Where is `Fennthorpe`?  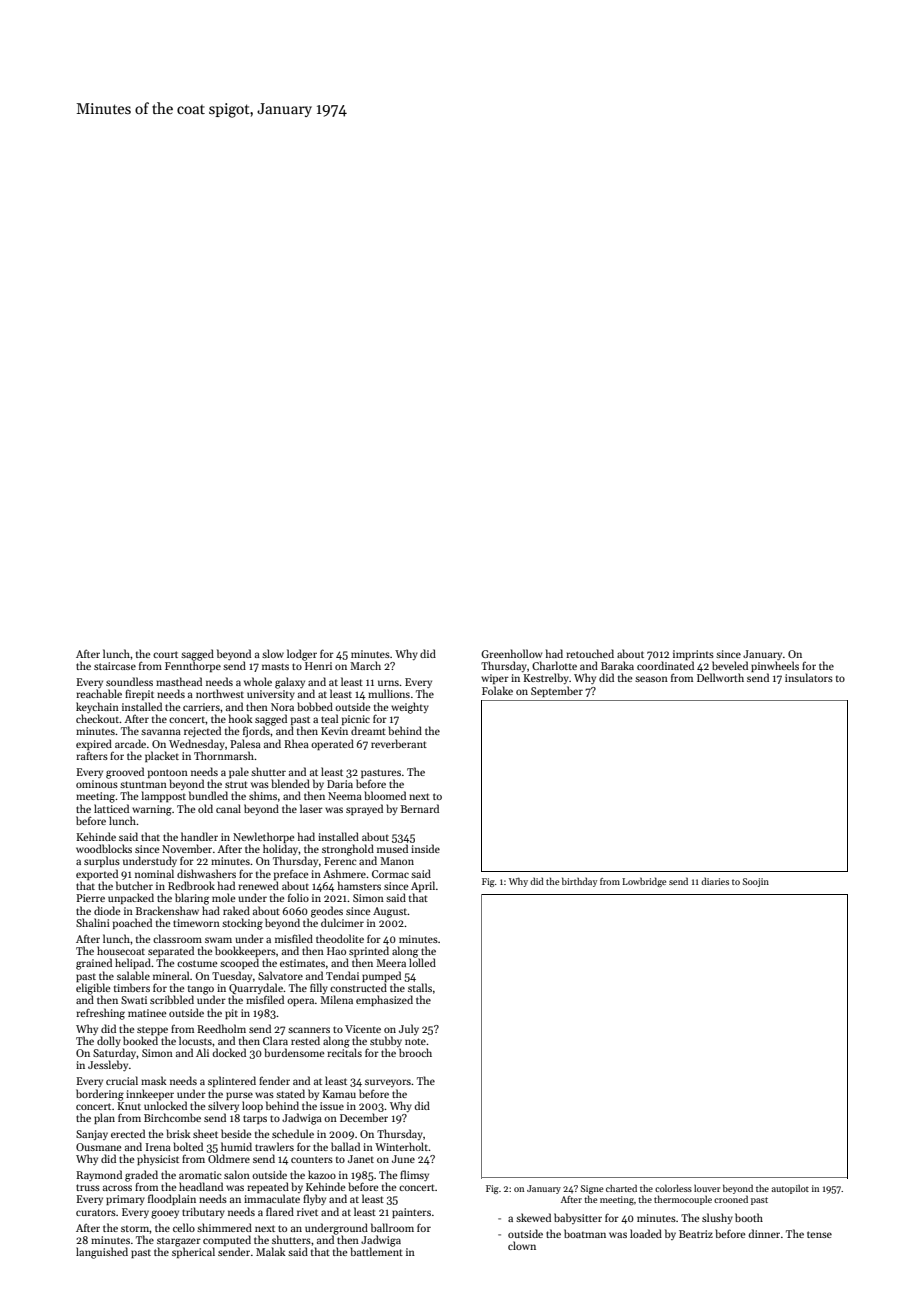
Fennthorpe is located at coordinates (193, 666).
